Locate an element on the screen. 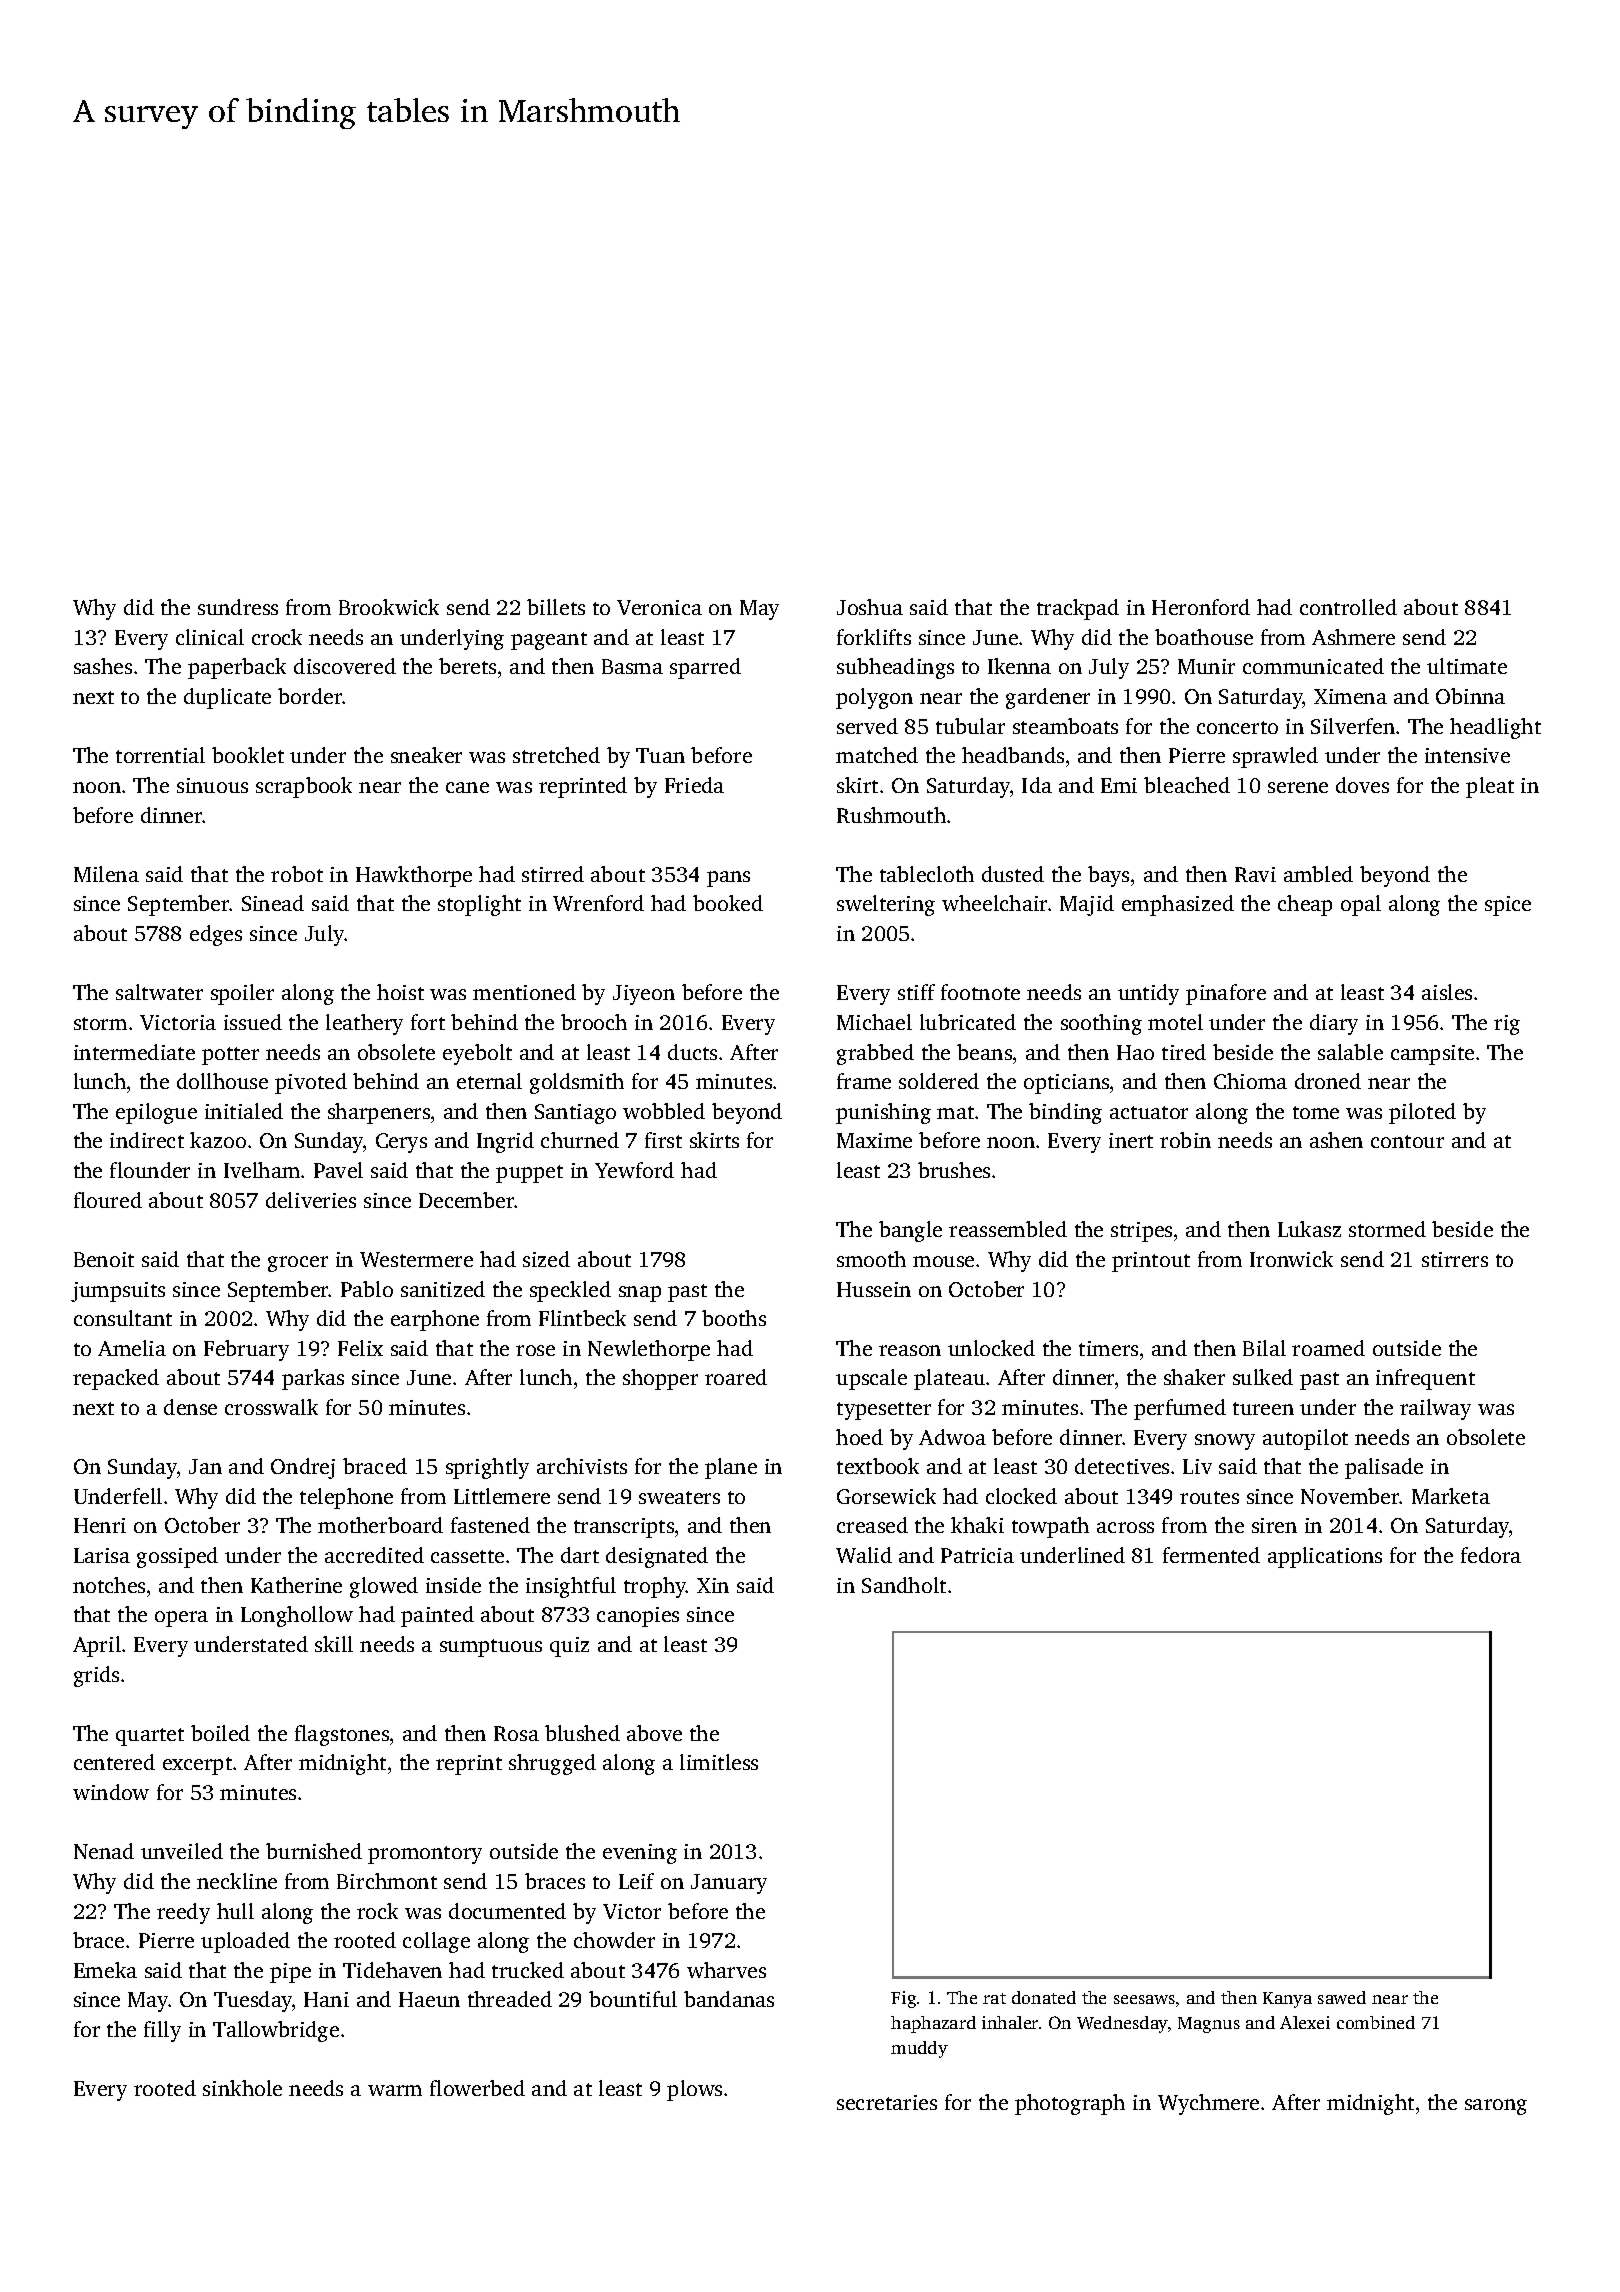 Image resolution: width=1620 pixels, height=2292 pixels. Adwoa is located at coordinates (952, 1437).
